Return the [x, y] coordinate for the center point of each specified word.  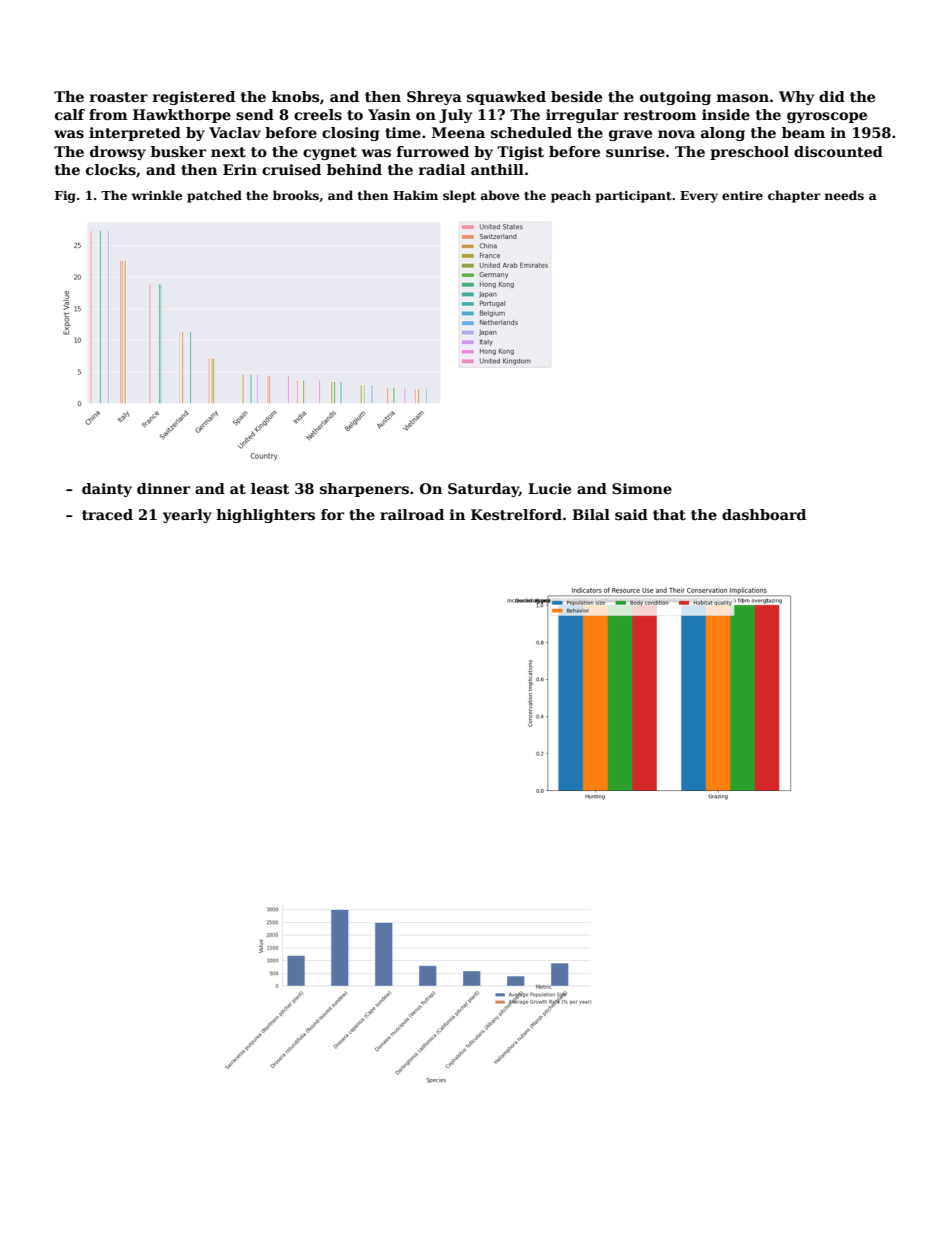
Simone [642, 488]
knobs [295, 96]
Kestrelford [516, 514]
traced [107, 514]
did [832, 96]
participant [634, 197]
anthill [497, 169]
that [669, 514]
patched [214, 196]
